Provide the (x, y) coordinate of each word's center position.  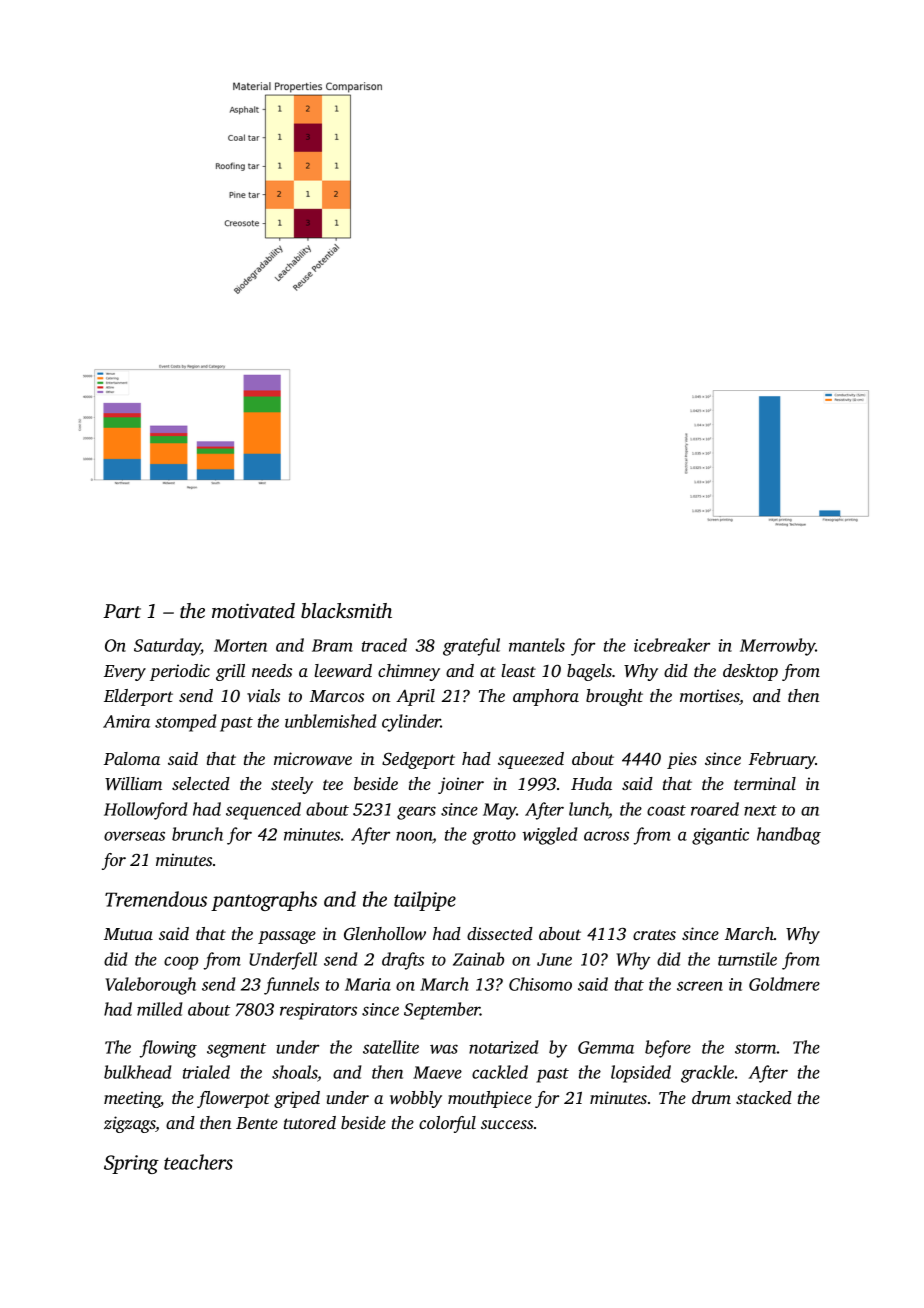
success (507, 1124)
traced (384, 645)
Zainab (478, 959)
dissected (500, 933)
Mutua (128, 934)
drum (711, 1097)
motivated (253, 610)
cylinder (411, 723)
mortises (710, 697)
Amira (126, 721)
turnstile (747, 959)
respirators (318, 1011)
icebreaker (672, 645)
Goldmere (784, 984)
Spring (131, 1164)
